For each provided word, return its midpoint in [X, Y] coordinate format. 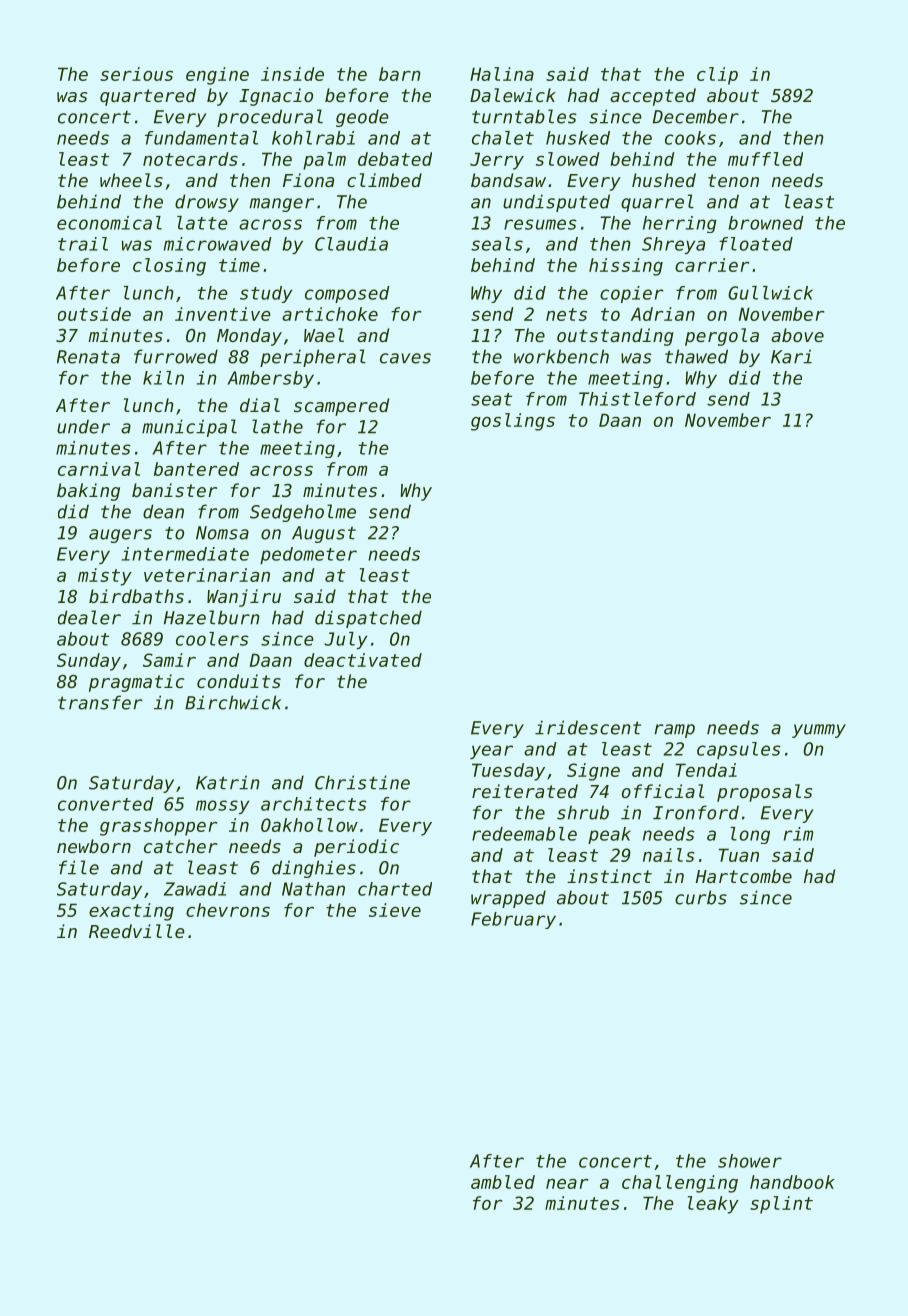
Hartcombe [744, 876]
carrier [712, 265]
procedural [270, 118]
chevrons [228, 910]
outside [94, 314]
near [567, 1184]
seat [491, 399]
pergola [722, 337]
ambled [503, 1182]
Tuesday [508, 772]
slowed [568, 159]
